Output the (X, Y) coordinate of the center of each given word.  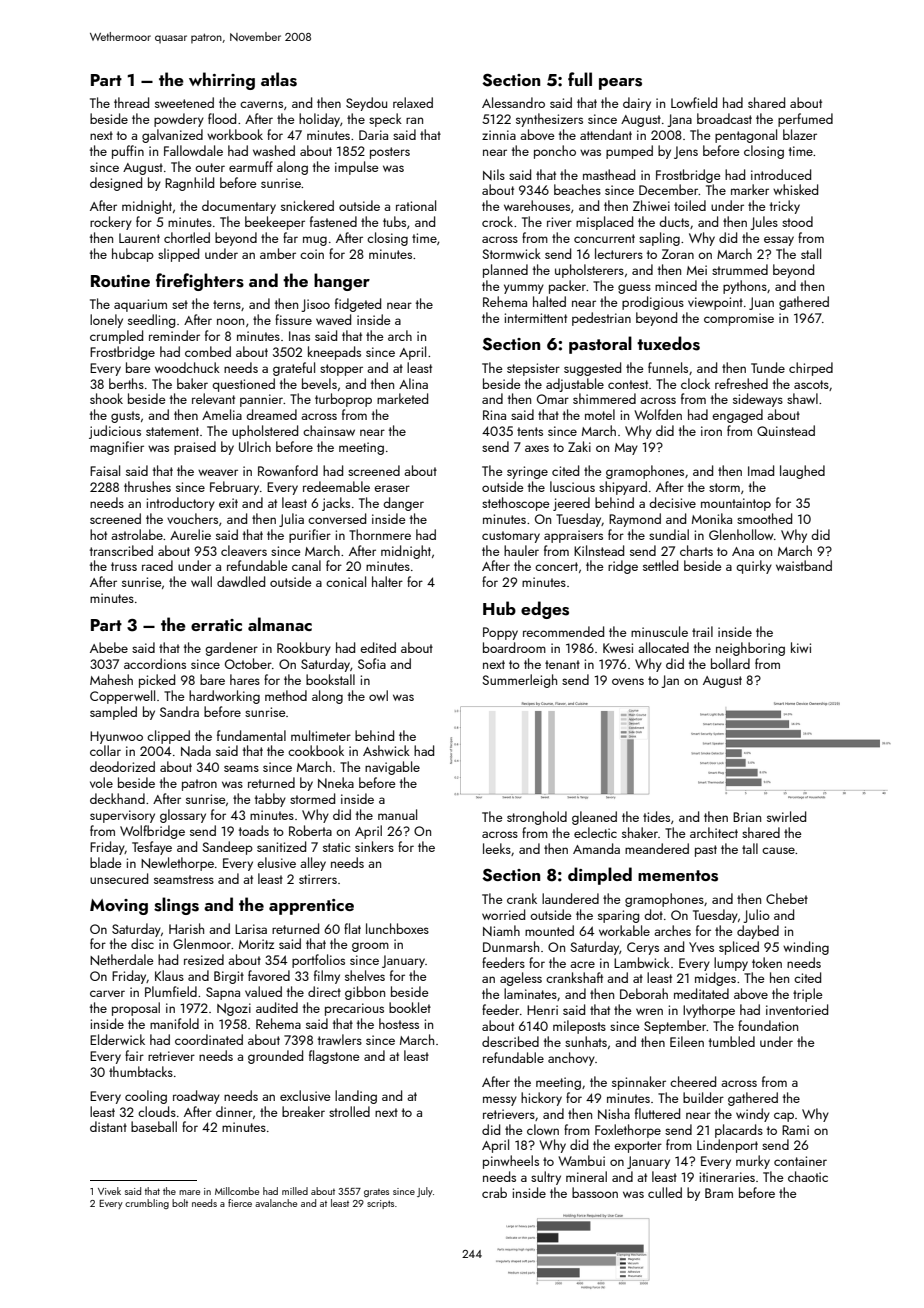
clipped (168, 737)
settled (660, 565)
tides (656, 816)
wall (201, 581)
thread (131, 102)
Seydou (366, 104)
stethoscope (516, 504)
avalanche (276, 1203)
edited (378, 647)
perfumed (805, 120)
